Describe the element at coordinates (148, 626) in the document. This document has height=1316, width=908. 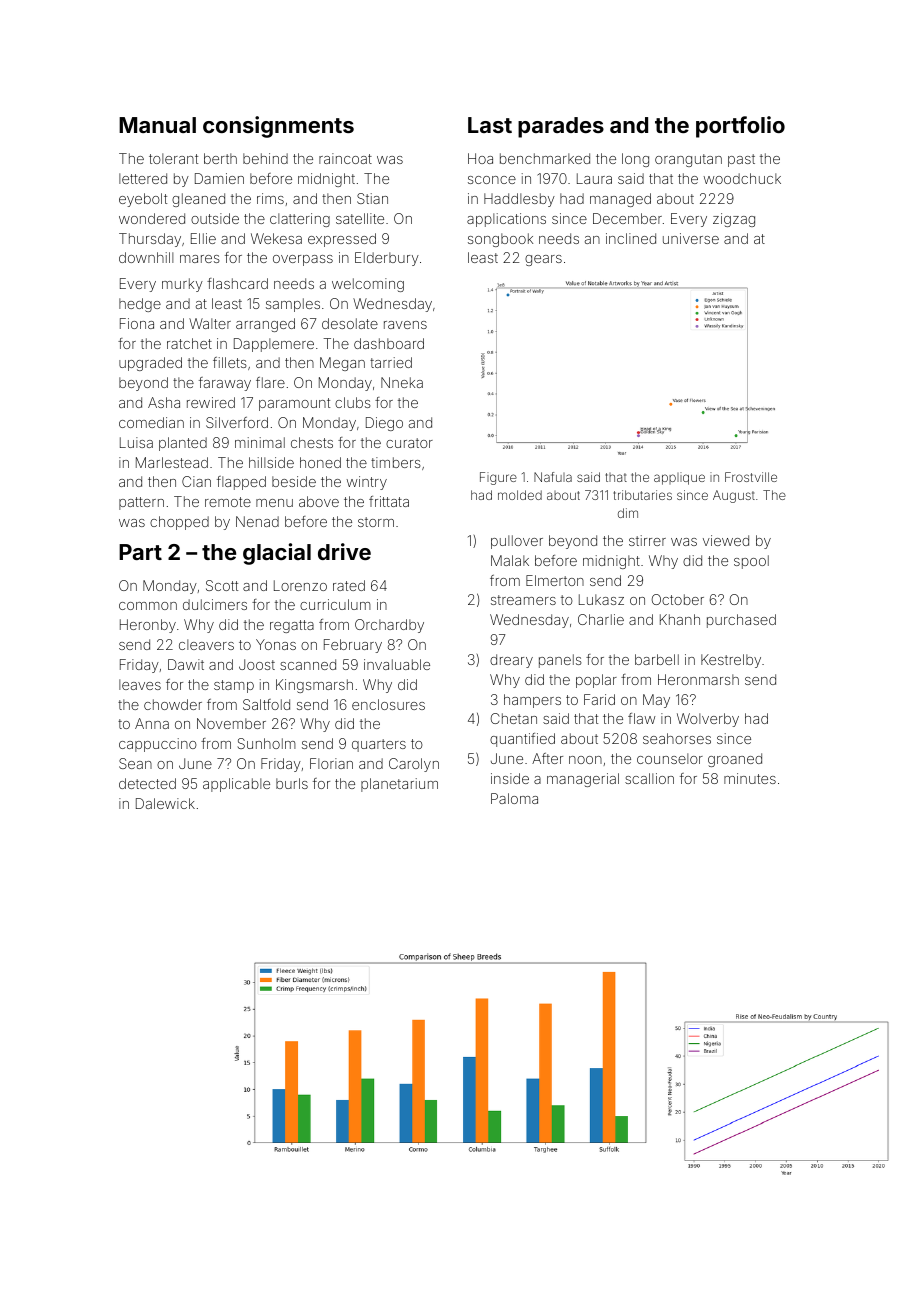
I see `Heronby` at that location.
